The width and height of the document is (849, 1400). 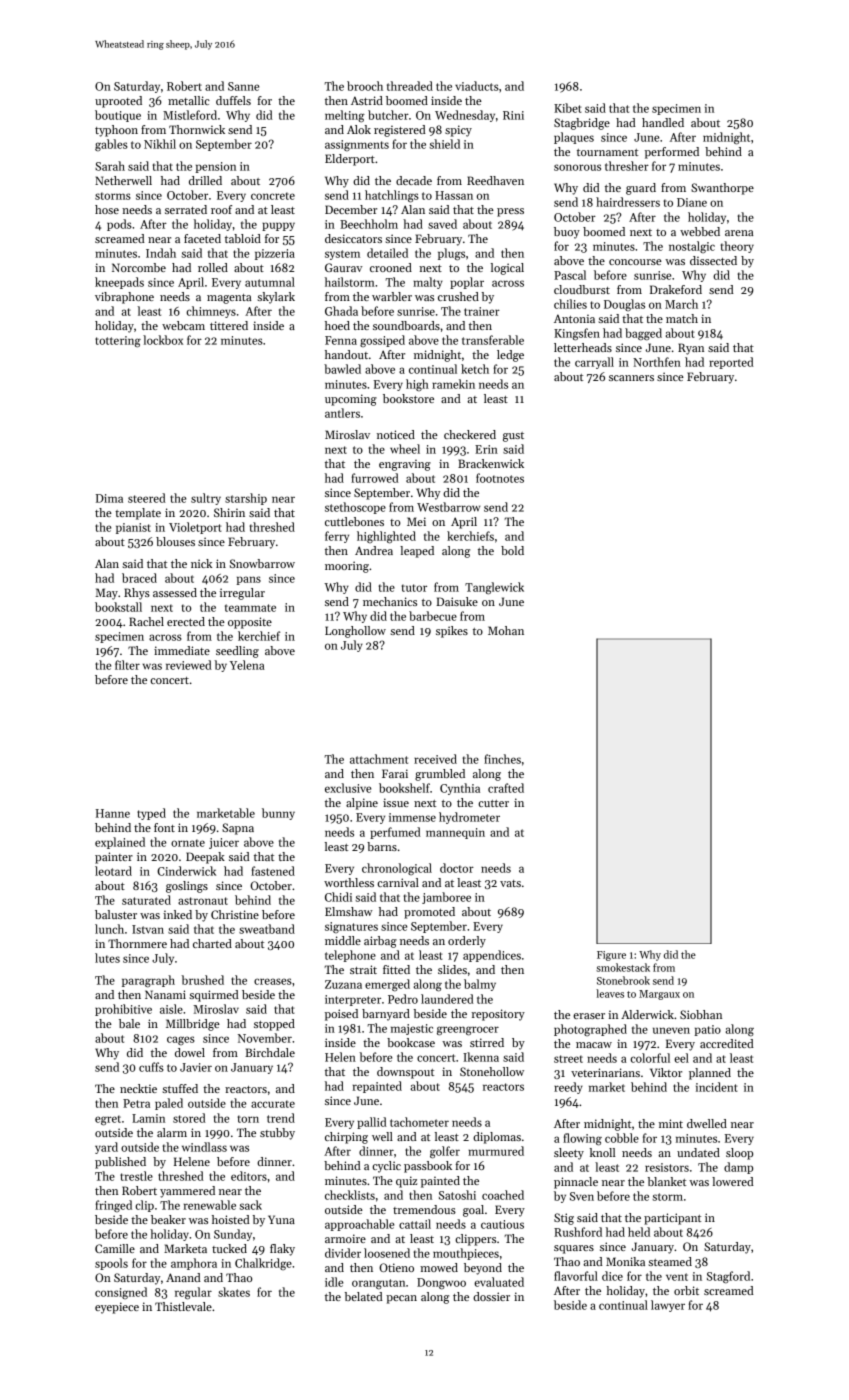 What do you see at coordinates (216, 167) in the document?
I see `pension` at bounding box center [216, 167].
